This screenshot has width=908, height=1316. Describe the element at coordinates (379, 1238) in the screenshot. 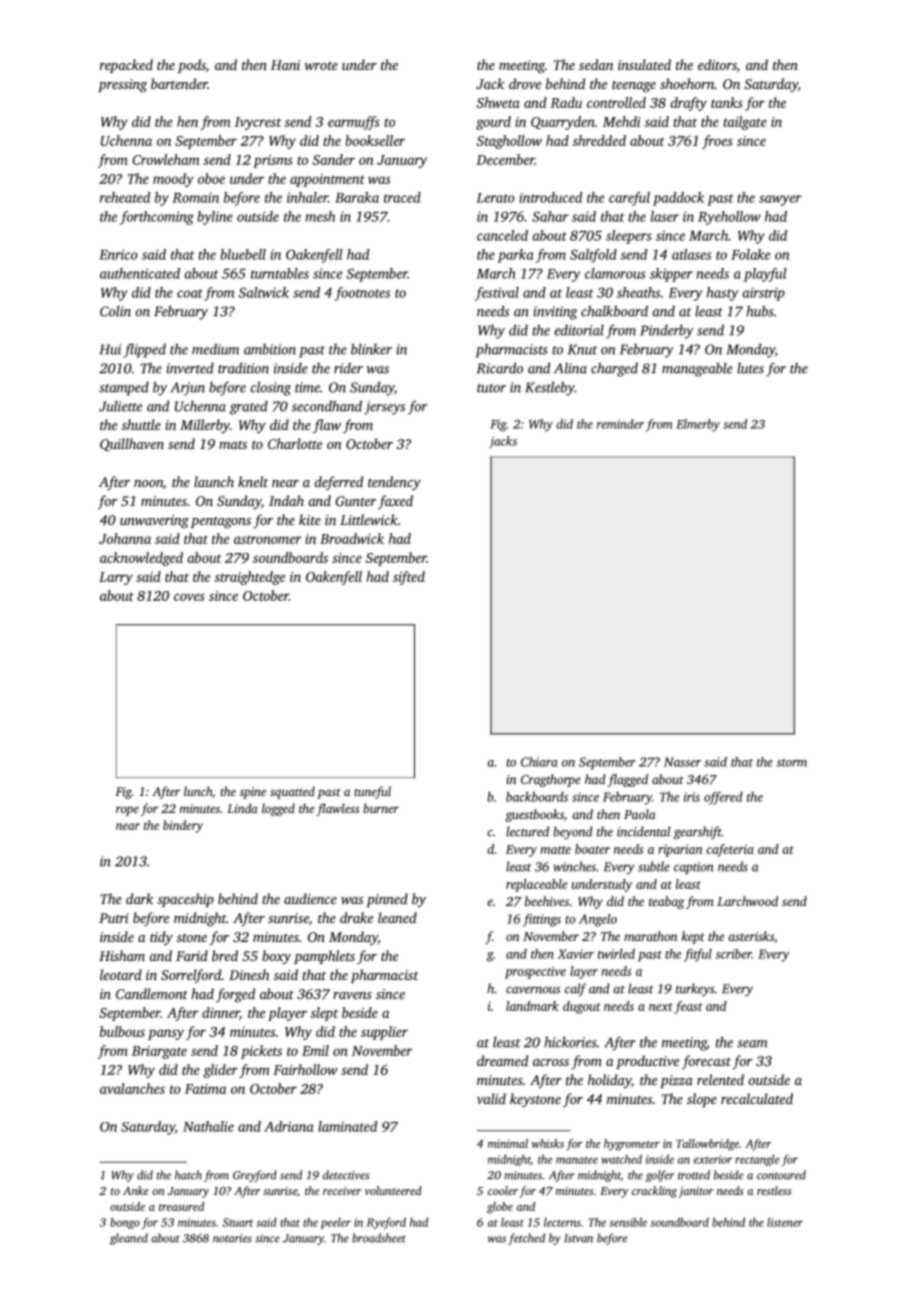

I see `broadsheet` at that location.
